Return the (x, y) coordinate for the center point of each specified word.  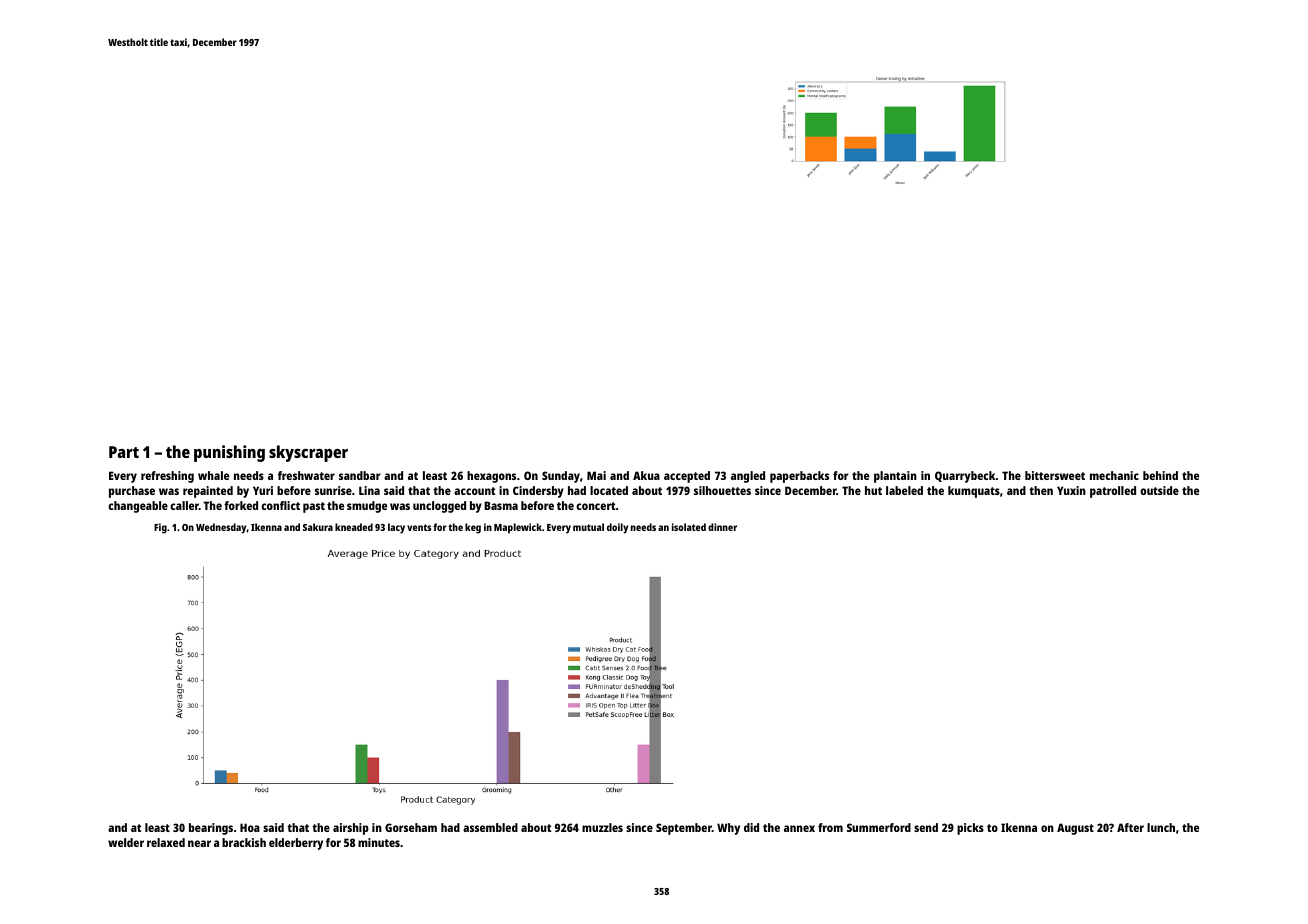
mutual (588, 527)
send (926, 827)
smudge (367, 507)
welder (126, 842)
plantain (895, 477)
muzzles (602, 827)
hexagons (491, 477)
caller (184, 505)
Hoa (250, 827)
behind (1160, 475)
